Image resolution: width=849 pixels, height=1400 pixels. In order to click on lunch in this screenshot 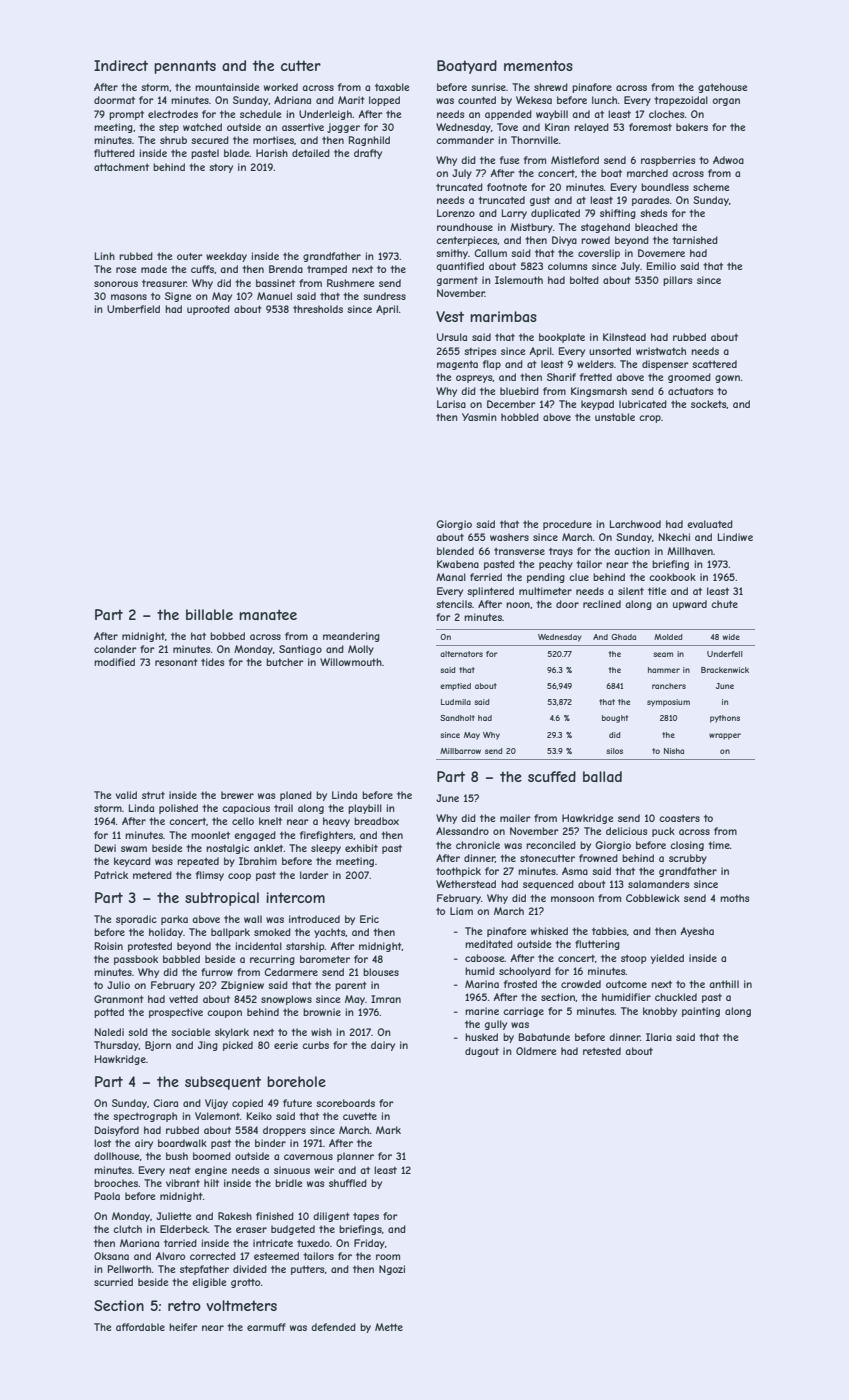, I will do `click(604, 100)`.
